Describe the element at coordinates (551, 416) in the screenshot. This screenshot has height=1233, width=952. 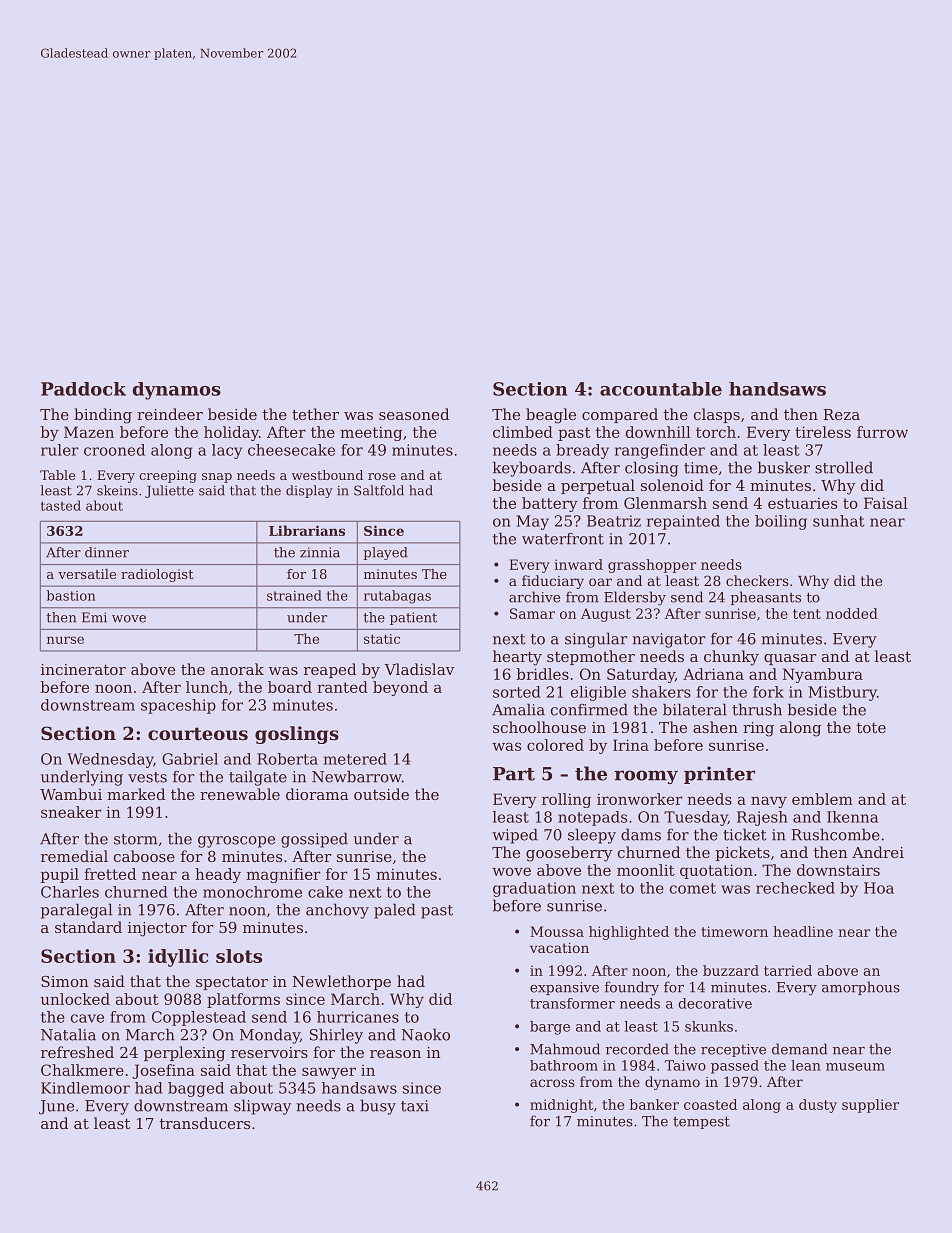
I see `beagle` at that location.
